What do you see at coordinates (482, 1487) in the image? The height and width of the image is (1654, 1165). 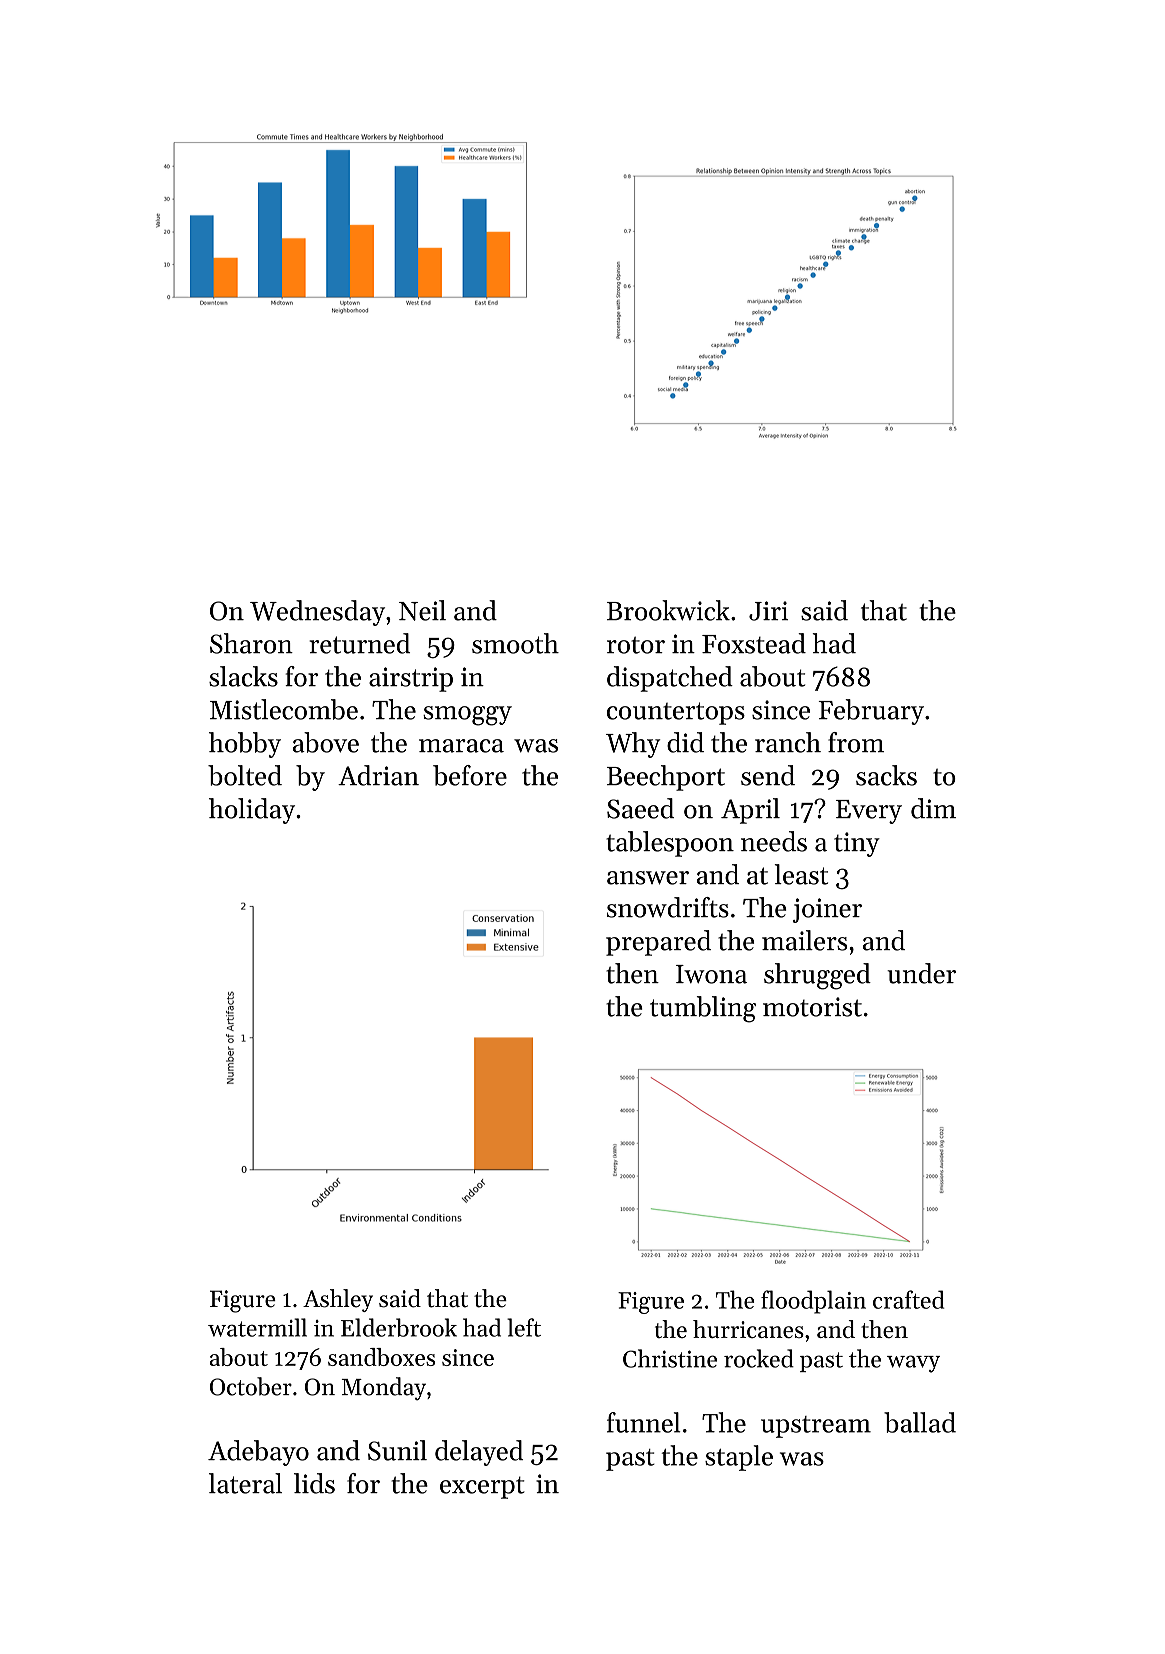 I see `excerpt` at bounding box center [482, 1487].
